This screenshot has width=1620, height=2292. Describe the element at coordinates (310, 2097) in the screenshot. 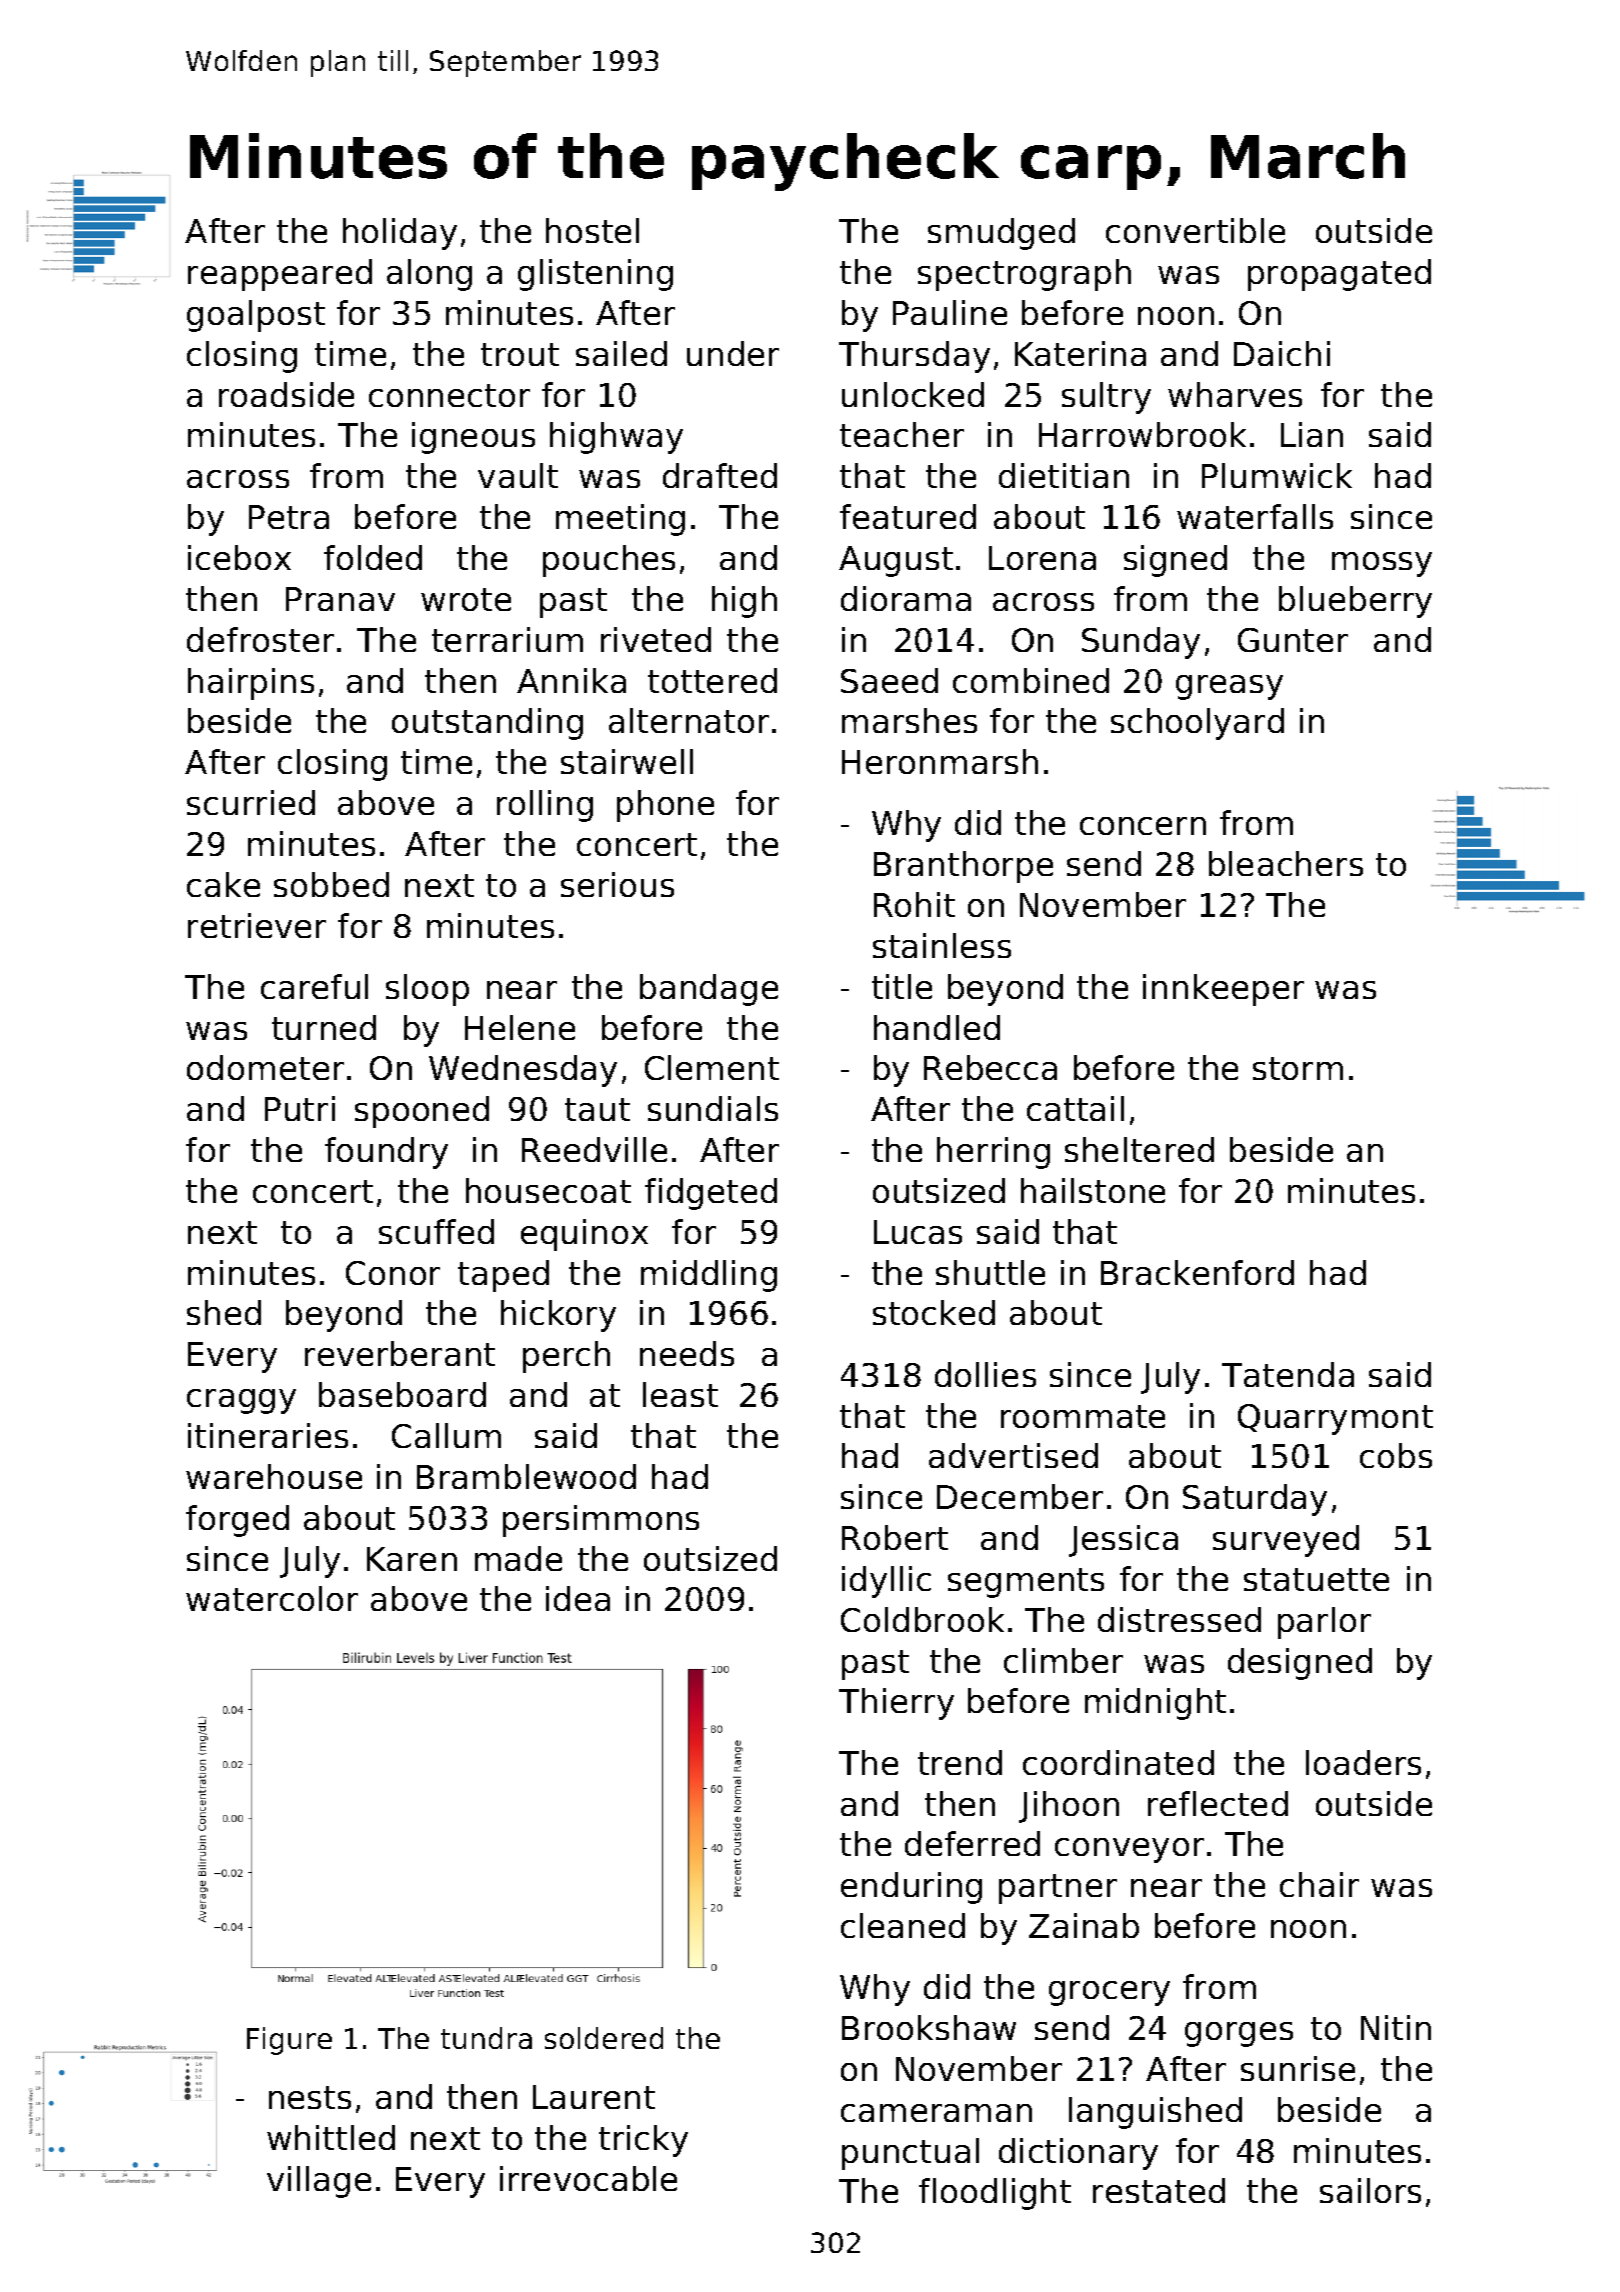

I see `nests` at that location.
